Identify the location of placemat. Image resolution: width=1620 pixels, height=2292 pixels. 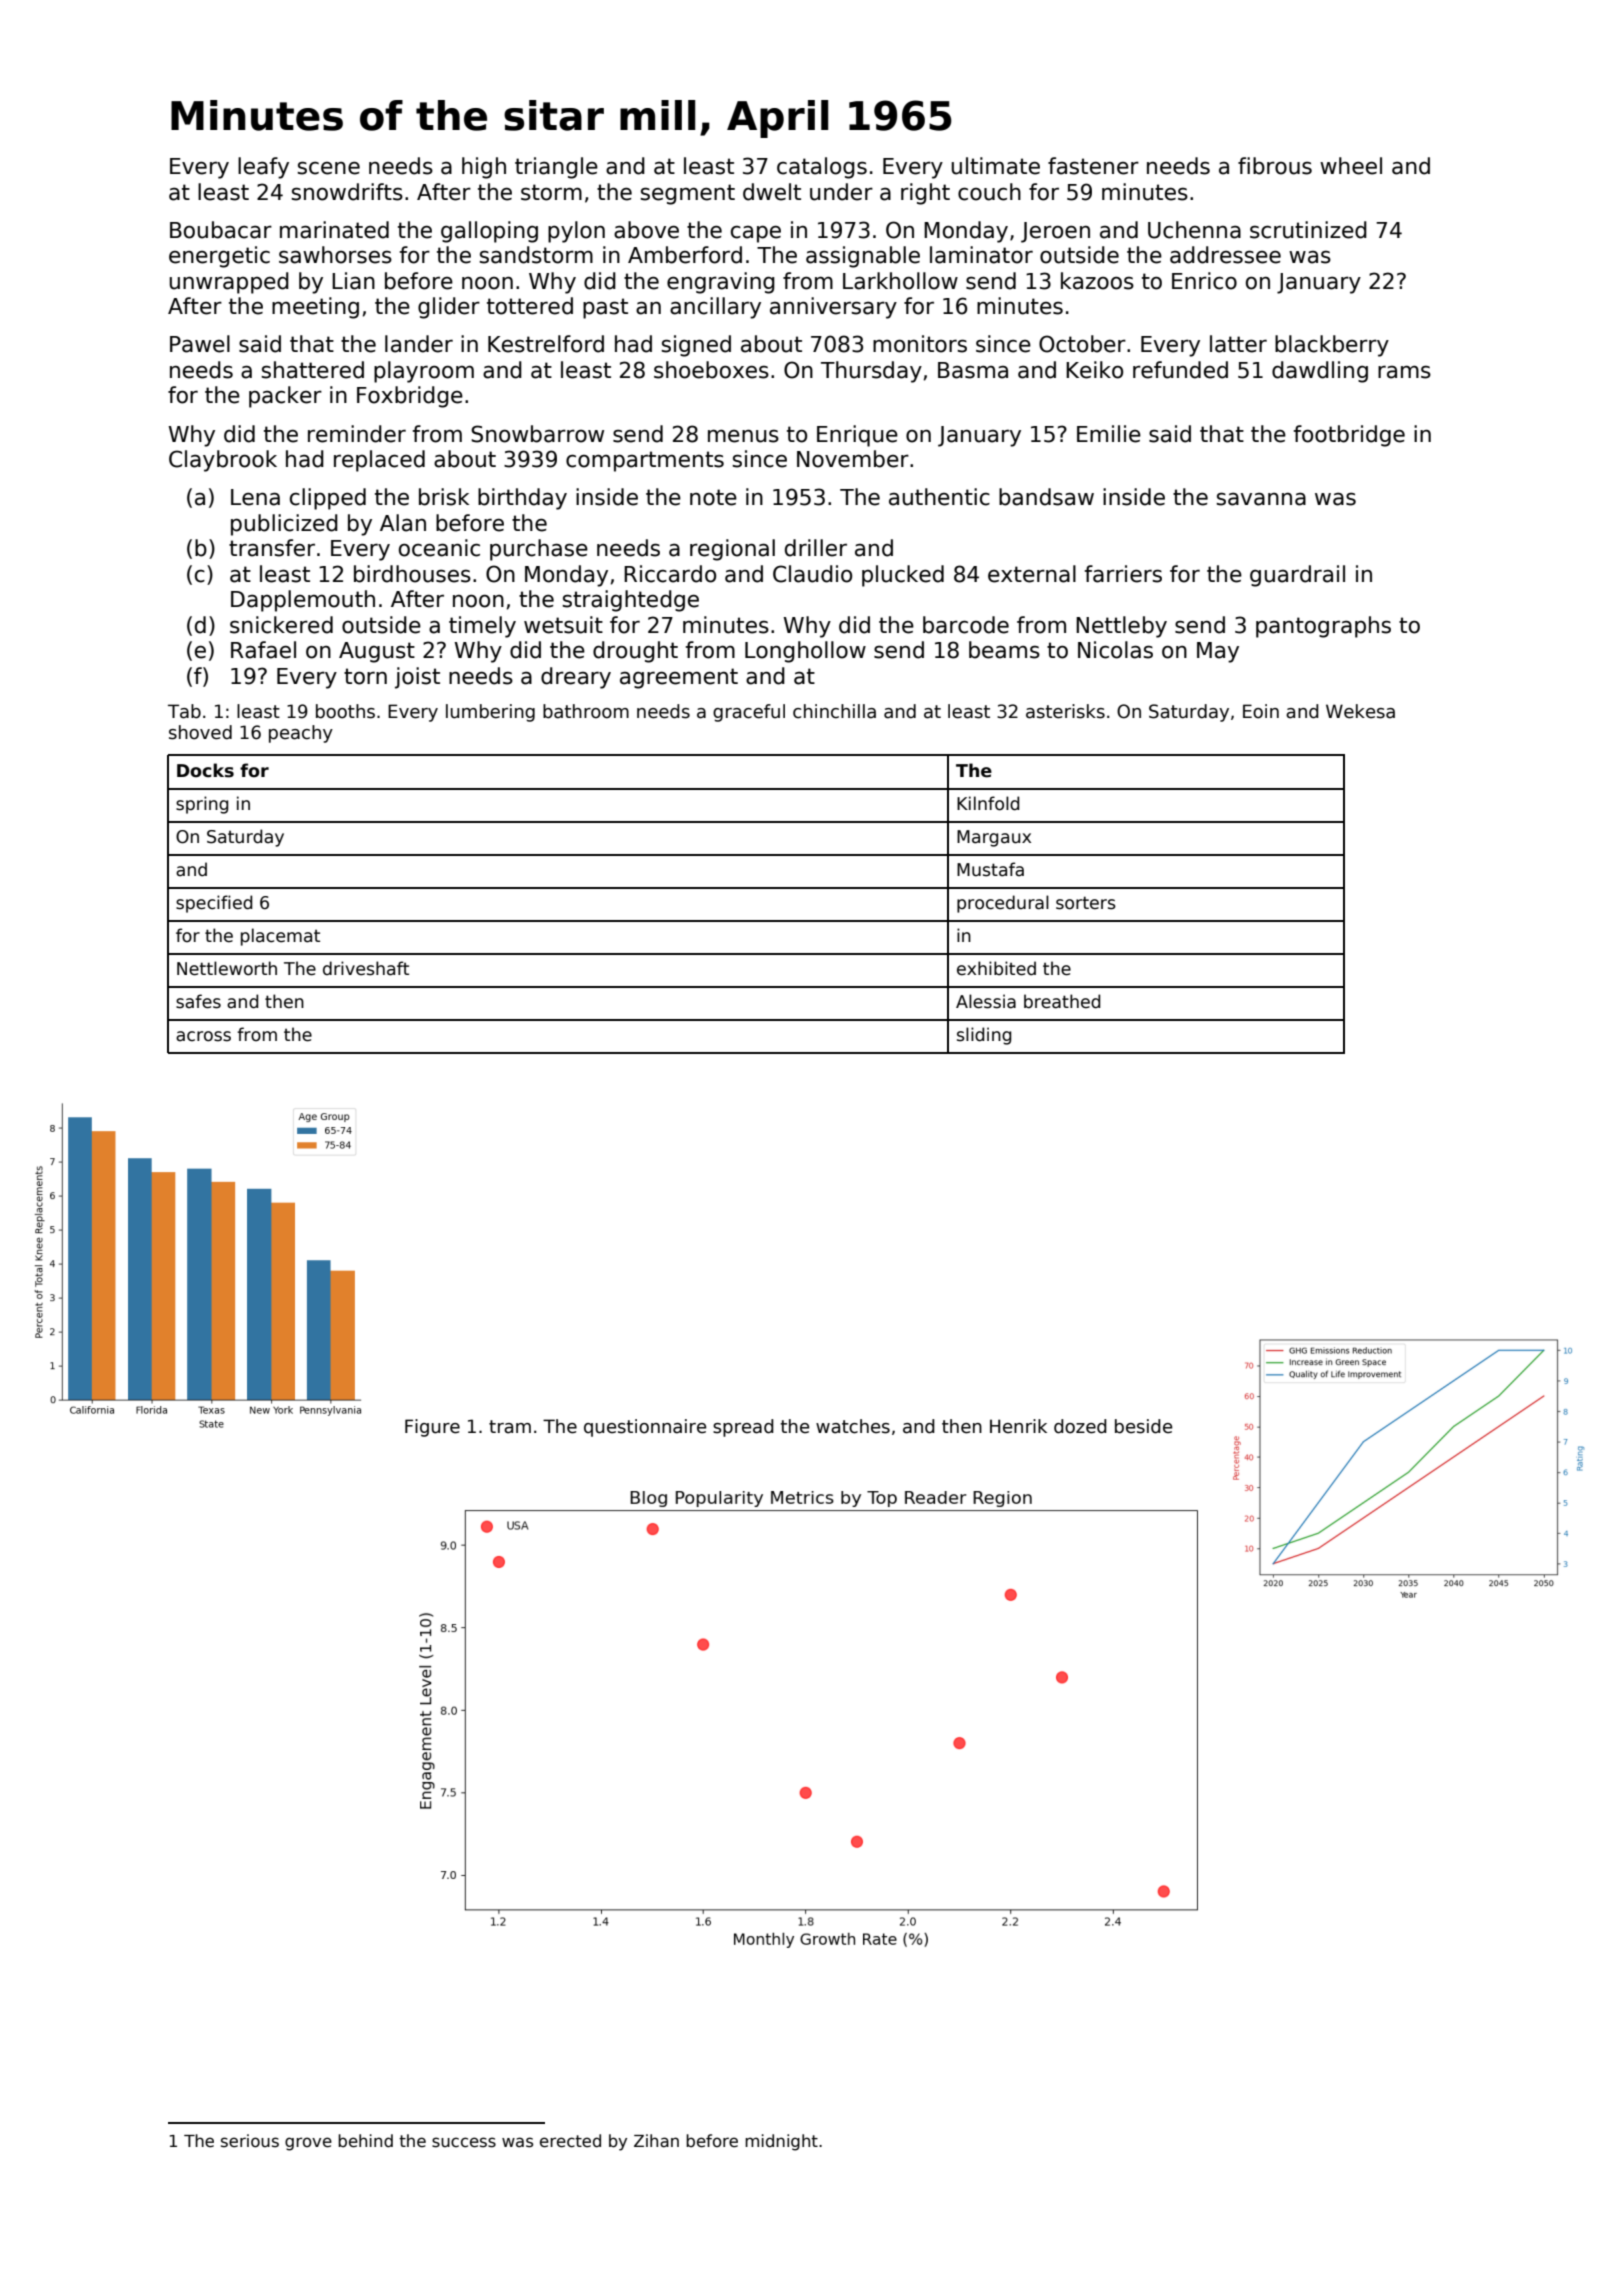
(280, 937).
